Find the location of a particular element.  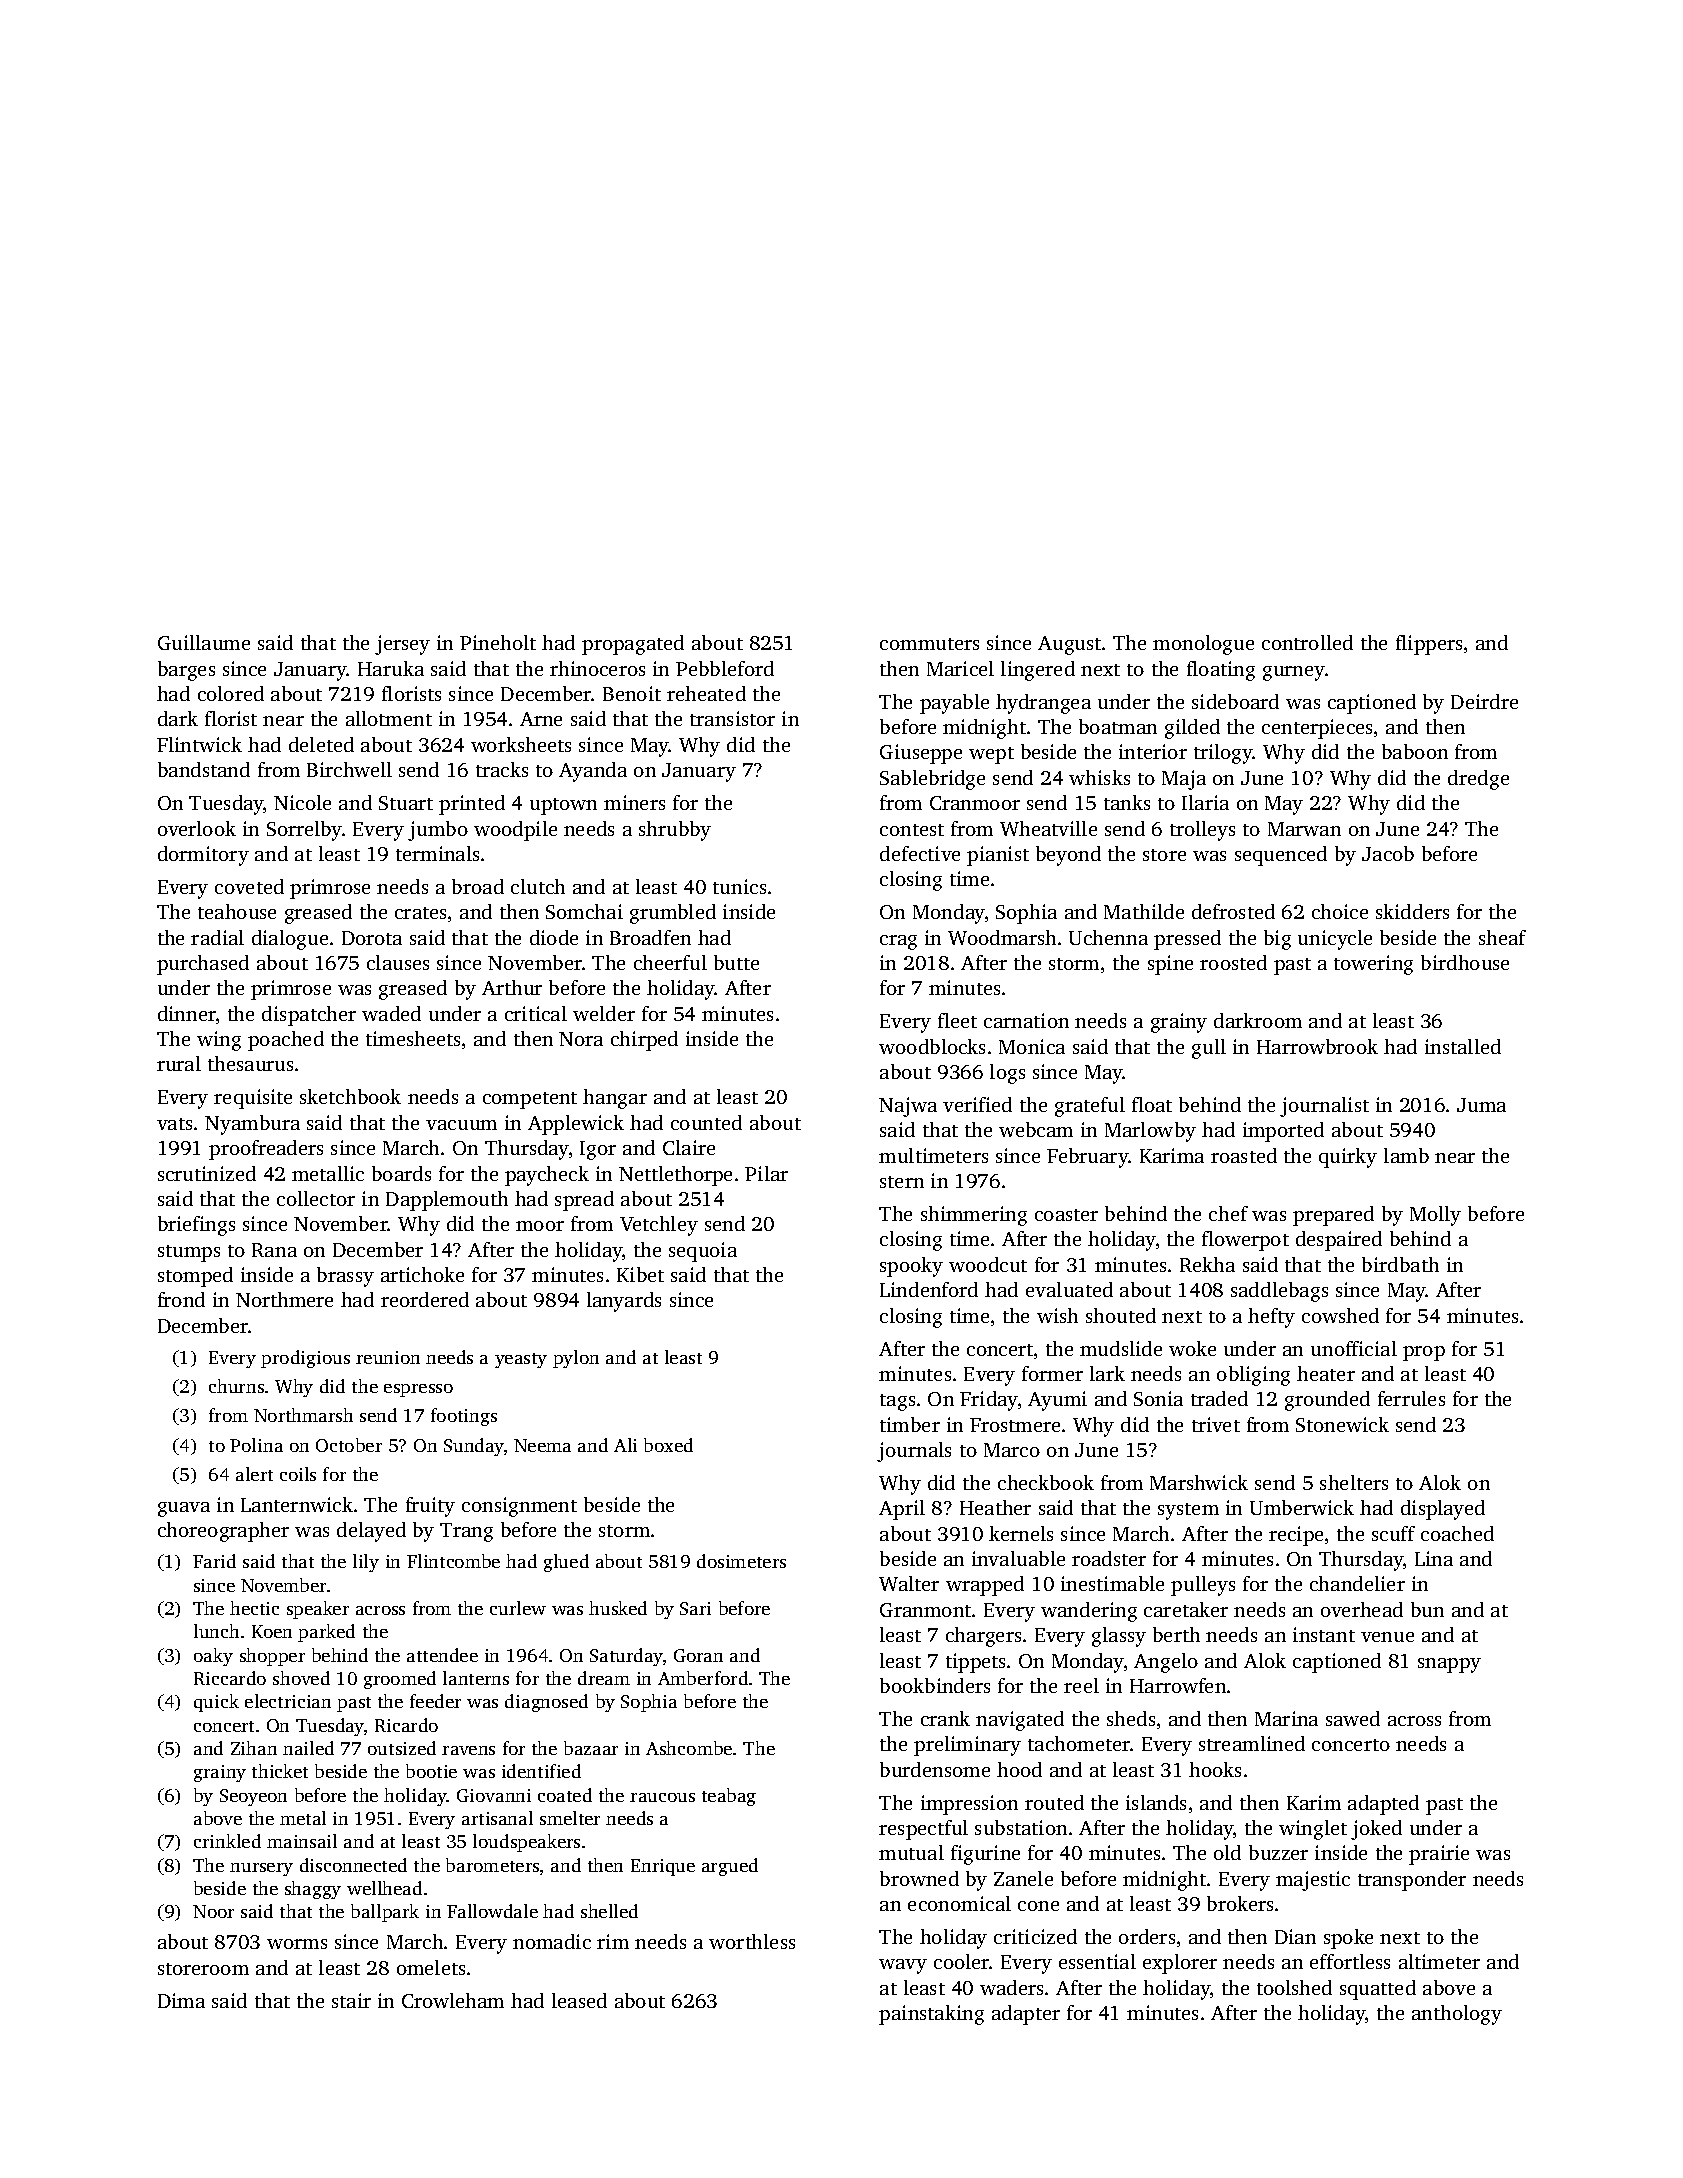

dream is located at coordinates (604, 1678).
